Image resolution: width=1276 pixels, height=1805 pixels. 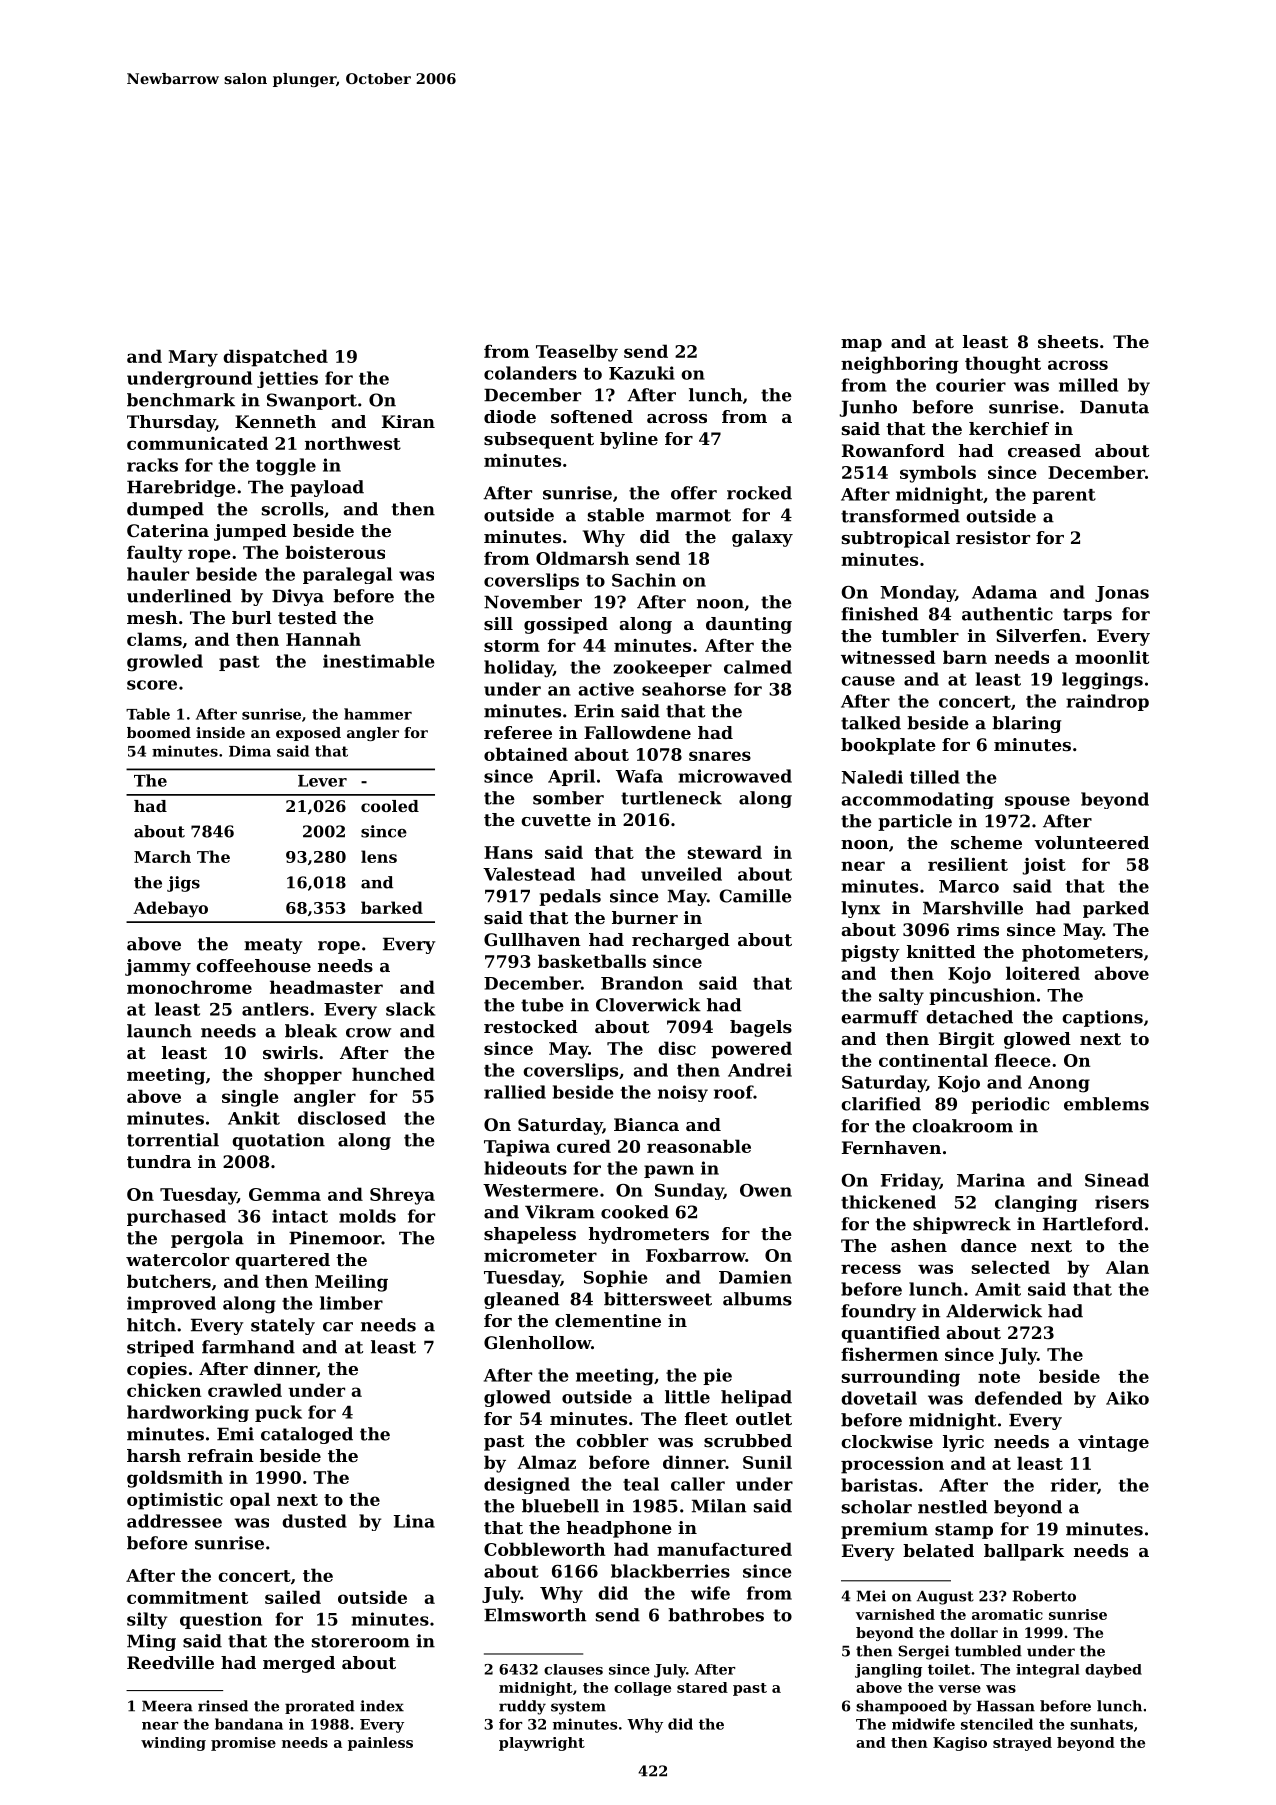 What do you see at coordinates (164, 1390) in the screenshot?
I see `chicken` at bounding box center [164, 1390].
